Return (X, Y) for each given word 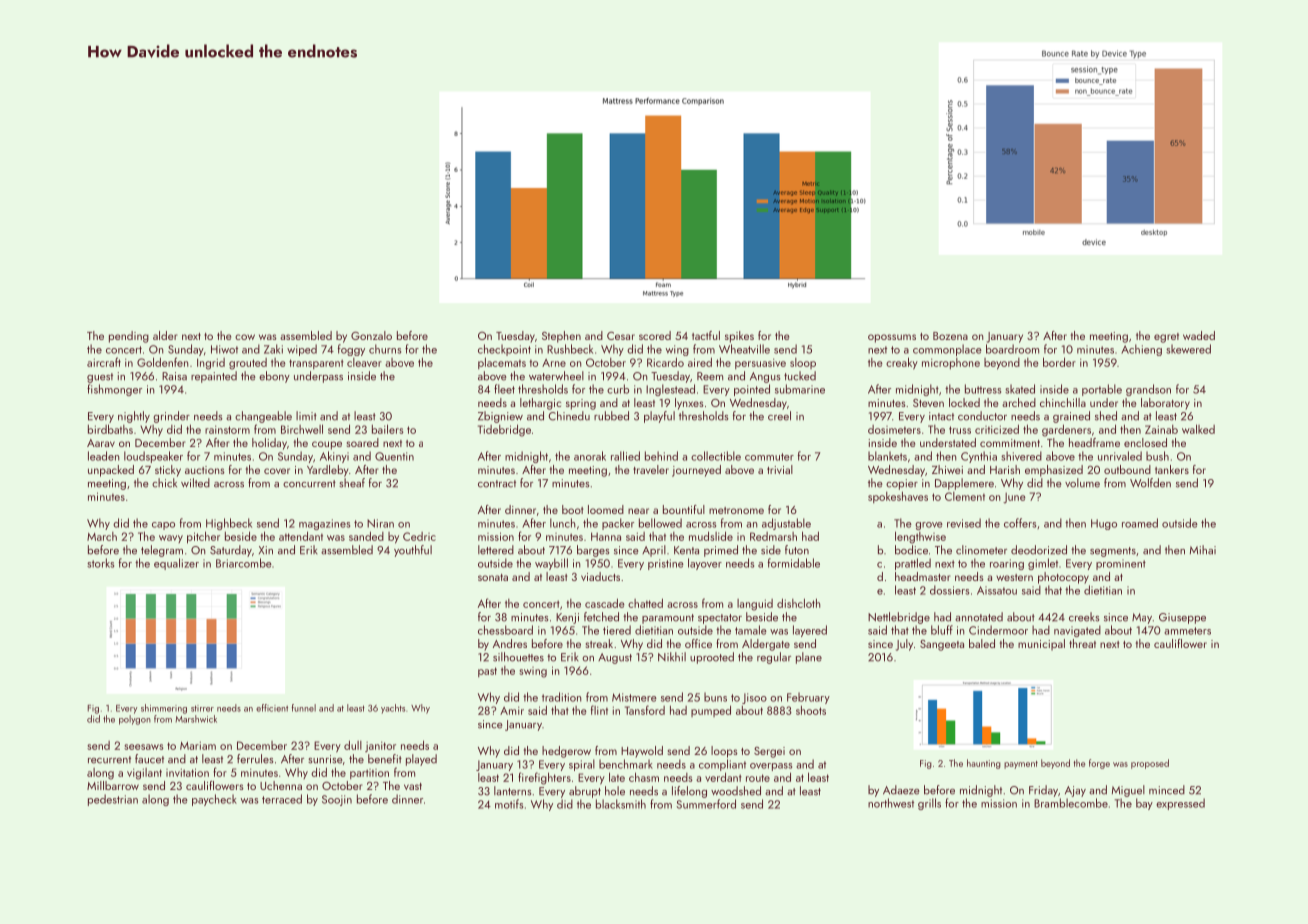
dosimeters (894, 429)
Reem (710, 376)
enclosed (1145, 442)
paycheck (214, 800)
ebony (274, 377)
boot (572, 509)
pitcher (203, 537)
